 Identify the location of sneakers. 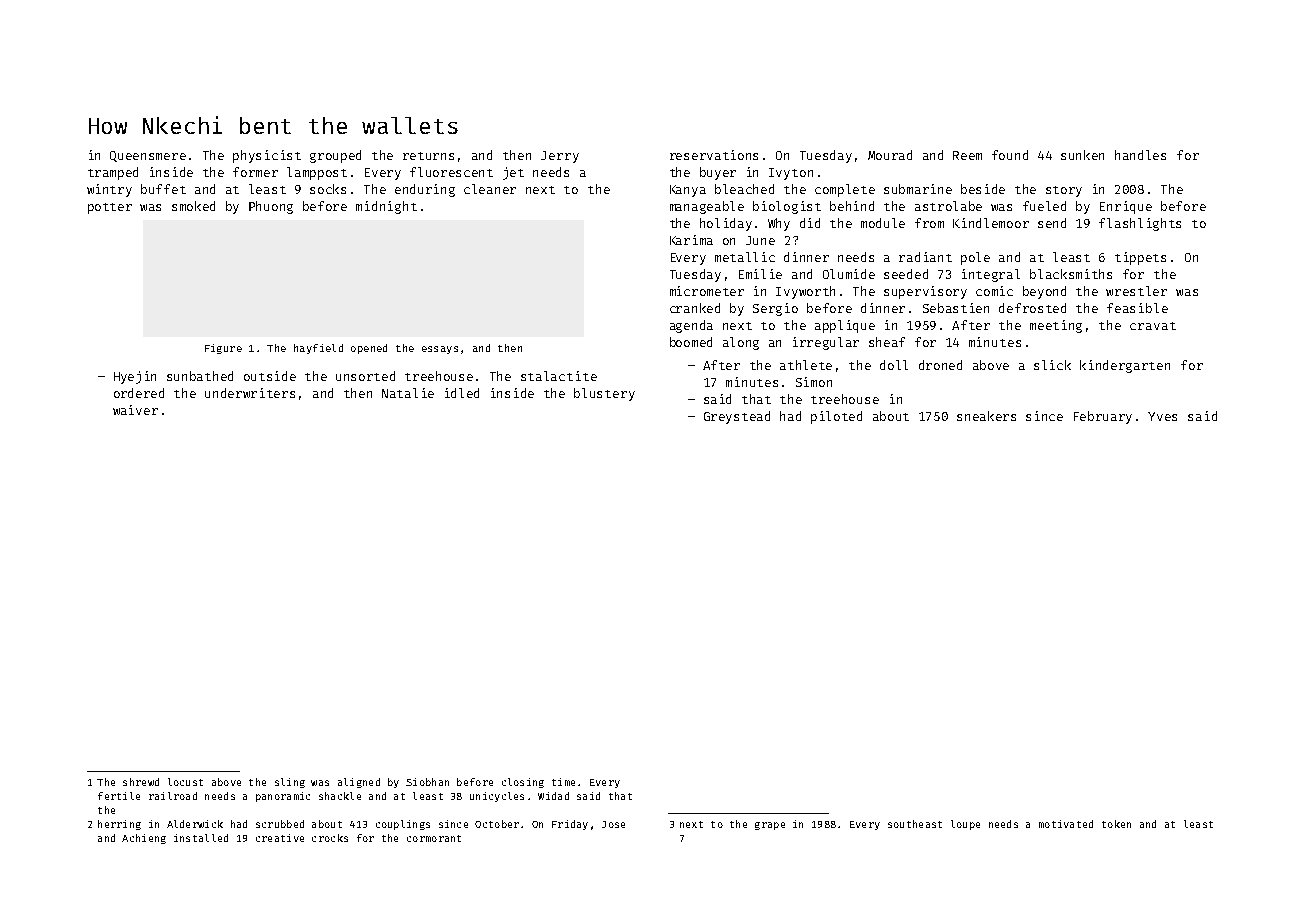
(986, 416).
